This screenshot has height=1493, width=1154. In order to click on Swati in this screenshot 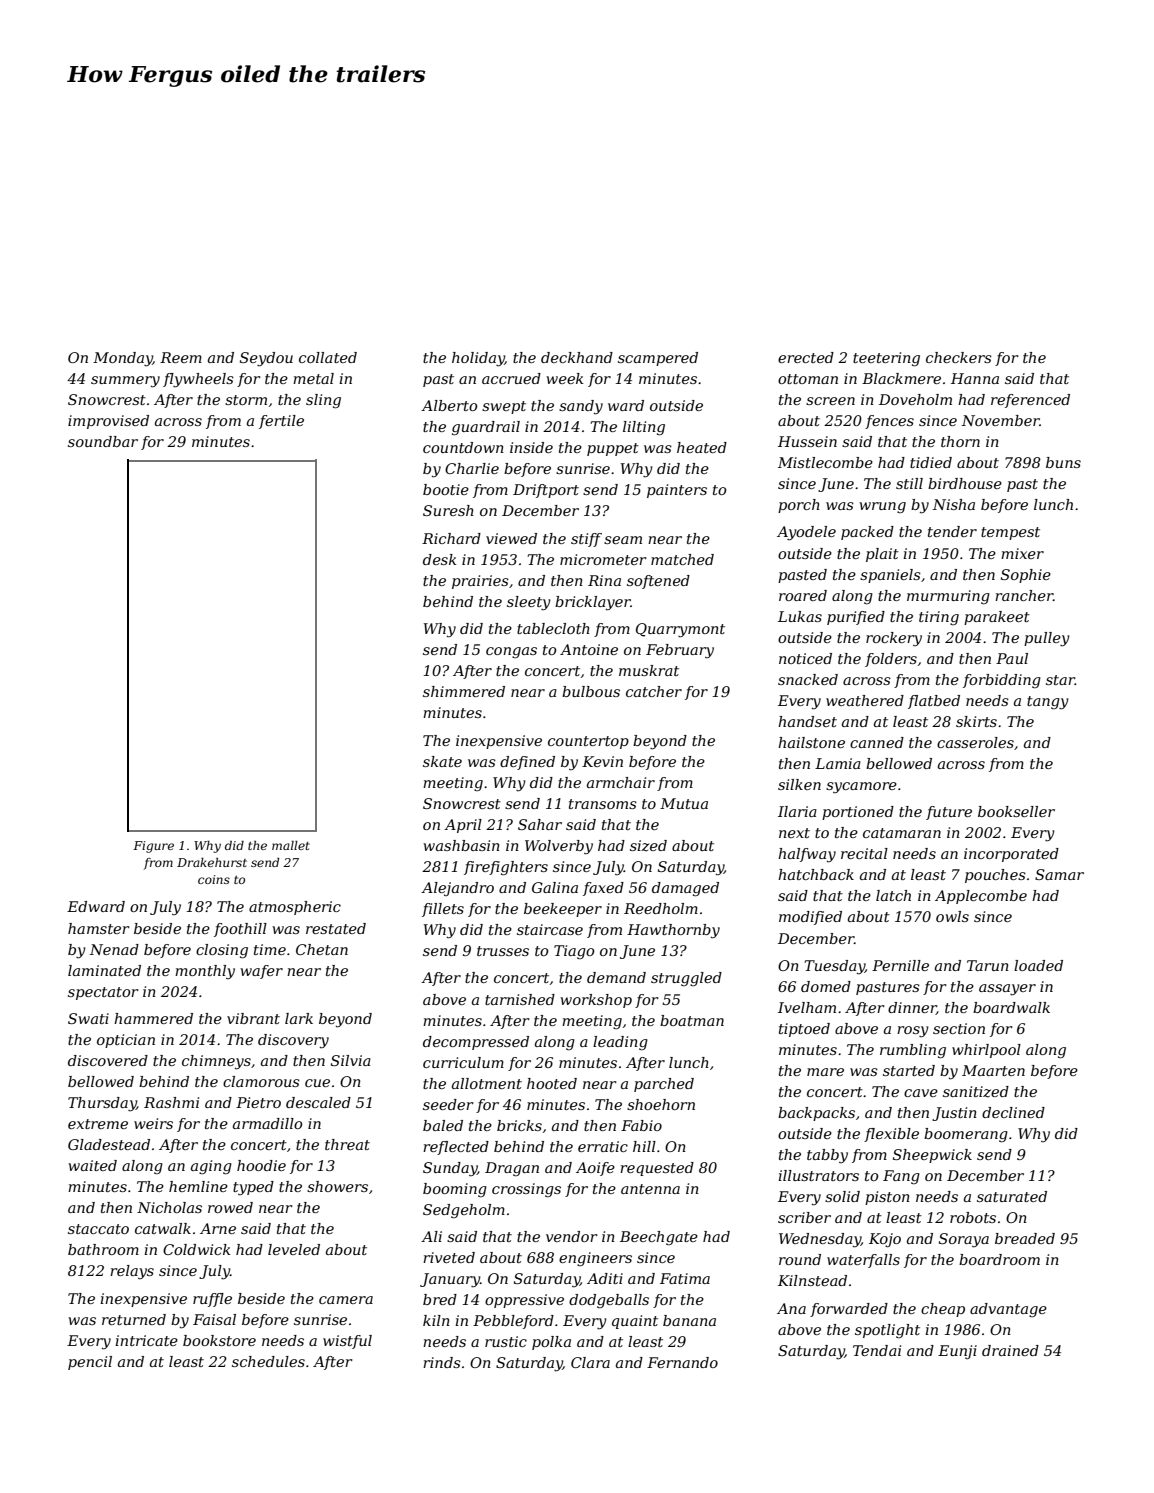, I will do `click(88, 1018)`.
